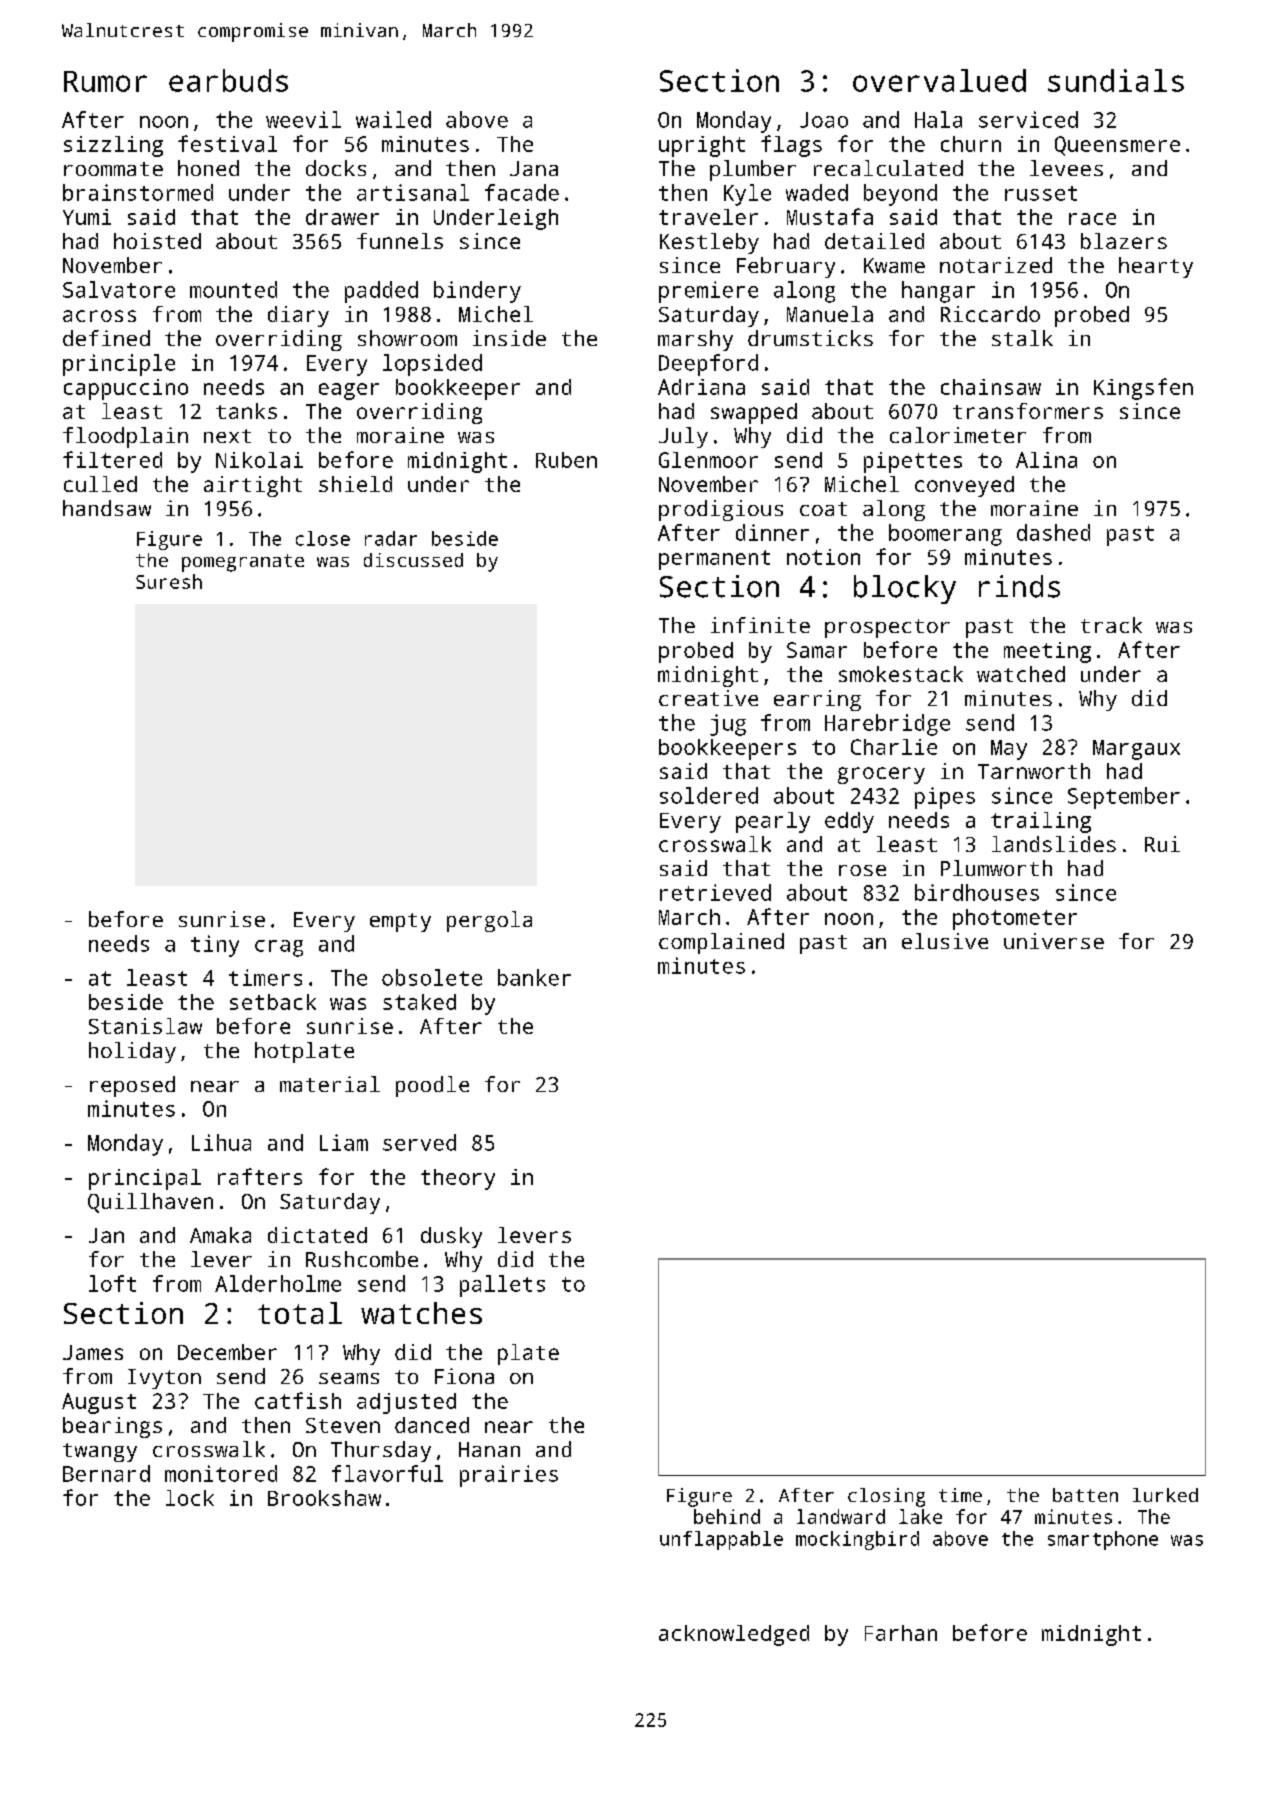  Describe the element at coordinates (721, 943) in the document. I see `complained` at that location.
